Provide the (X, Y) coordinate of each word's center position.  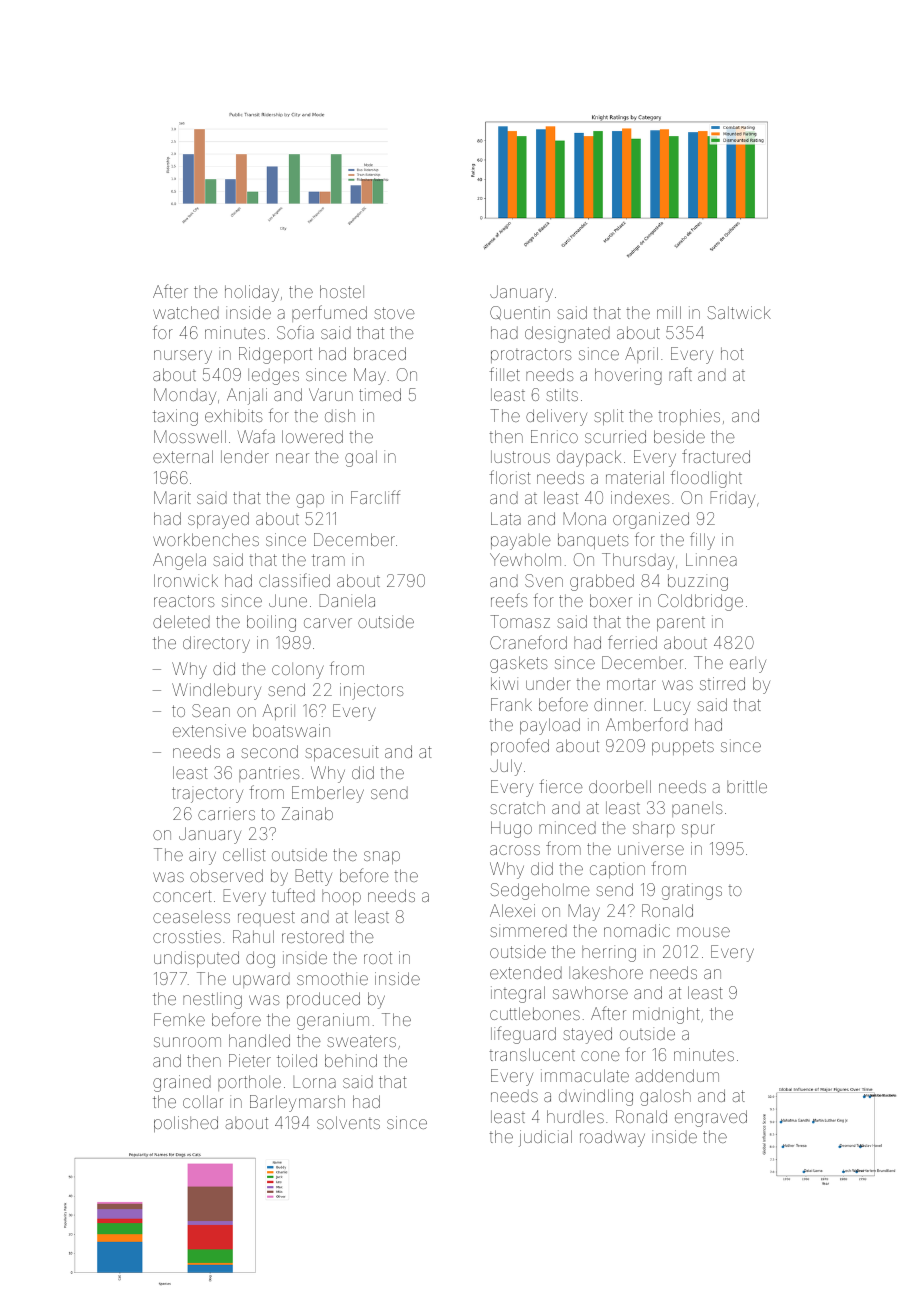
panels (697, 809)
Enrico (554, 436)
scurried (615, 436)
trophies (689, 417)
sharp (654, 829)
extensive (209, 730)
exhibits (234, 415)
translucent (532, 1054)
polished (186, 1124)
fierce (561, 786)
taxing (175, 417)
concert (182, 896)
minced (567, 827)
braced (380, 353)
